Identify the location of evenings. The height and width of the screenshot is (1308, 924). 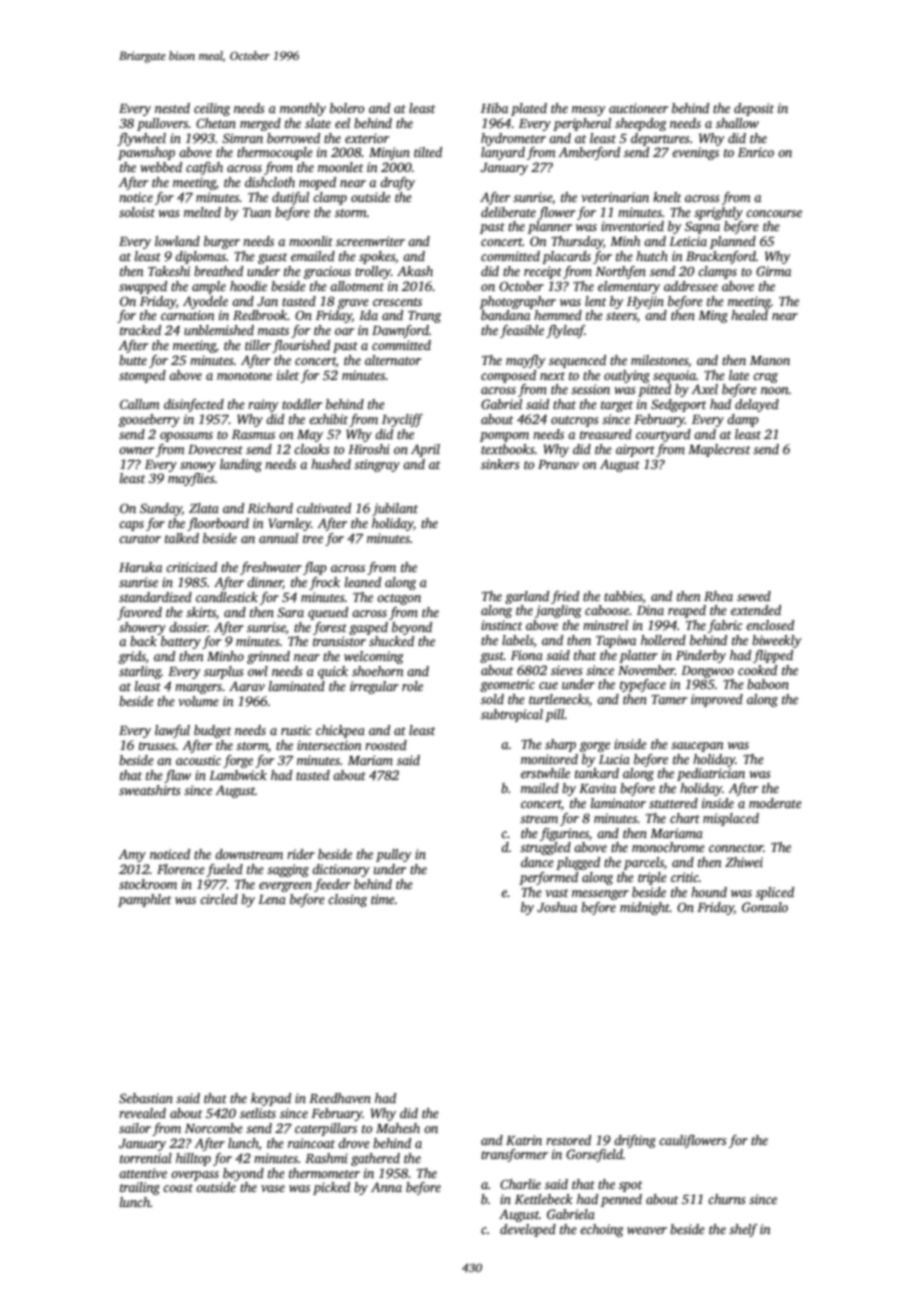
(695, 153).
